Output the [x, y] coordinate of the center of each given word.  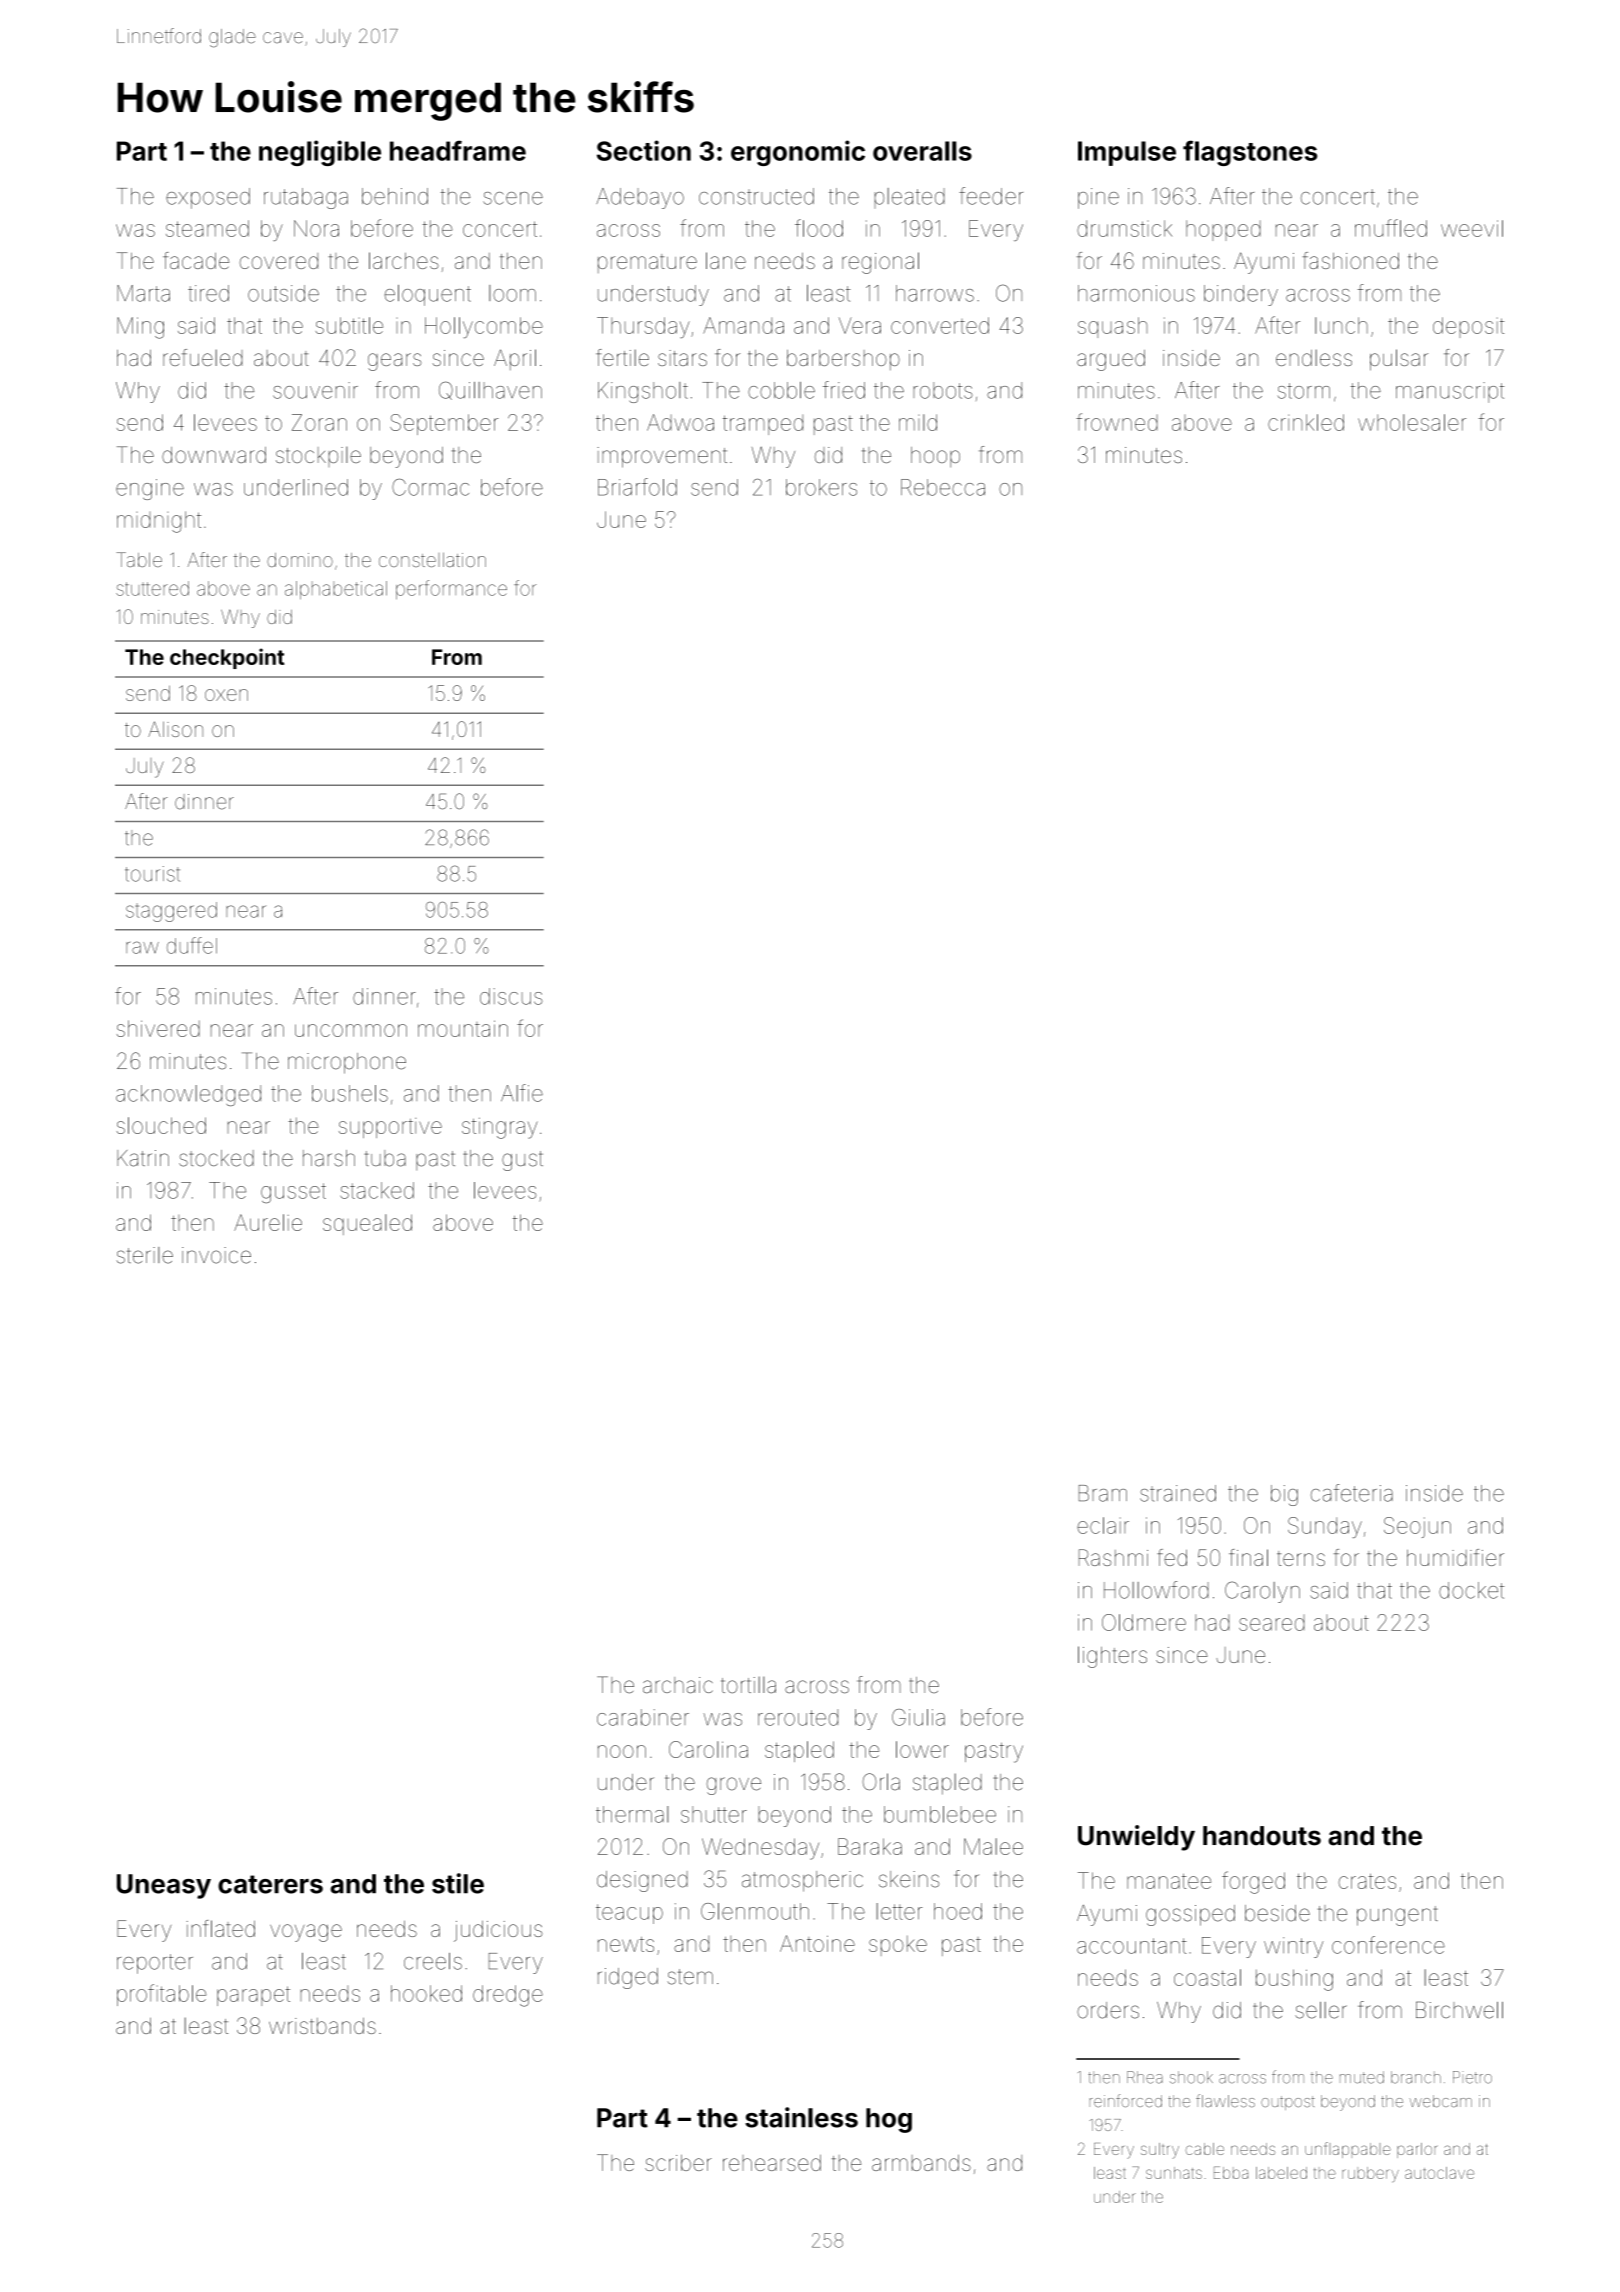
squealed [367, 1224]
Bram [1103, 1493]
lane [726, 260]
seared [1272, 1623]
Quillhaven [490, 390]
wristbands [322, 2026]
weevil [1472, 228]
